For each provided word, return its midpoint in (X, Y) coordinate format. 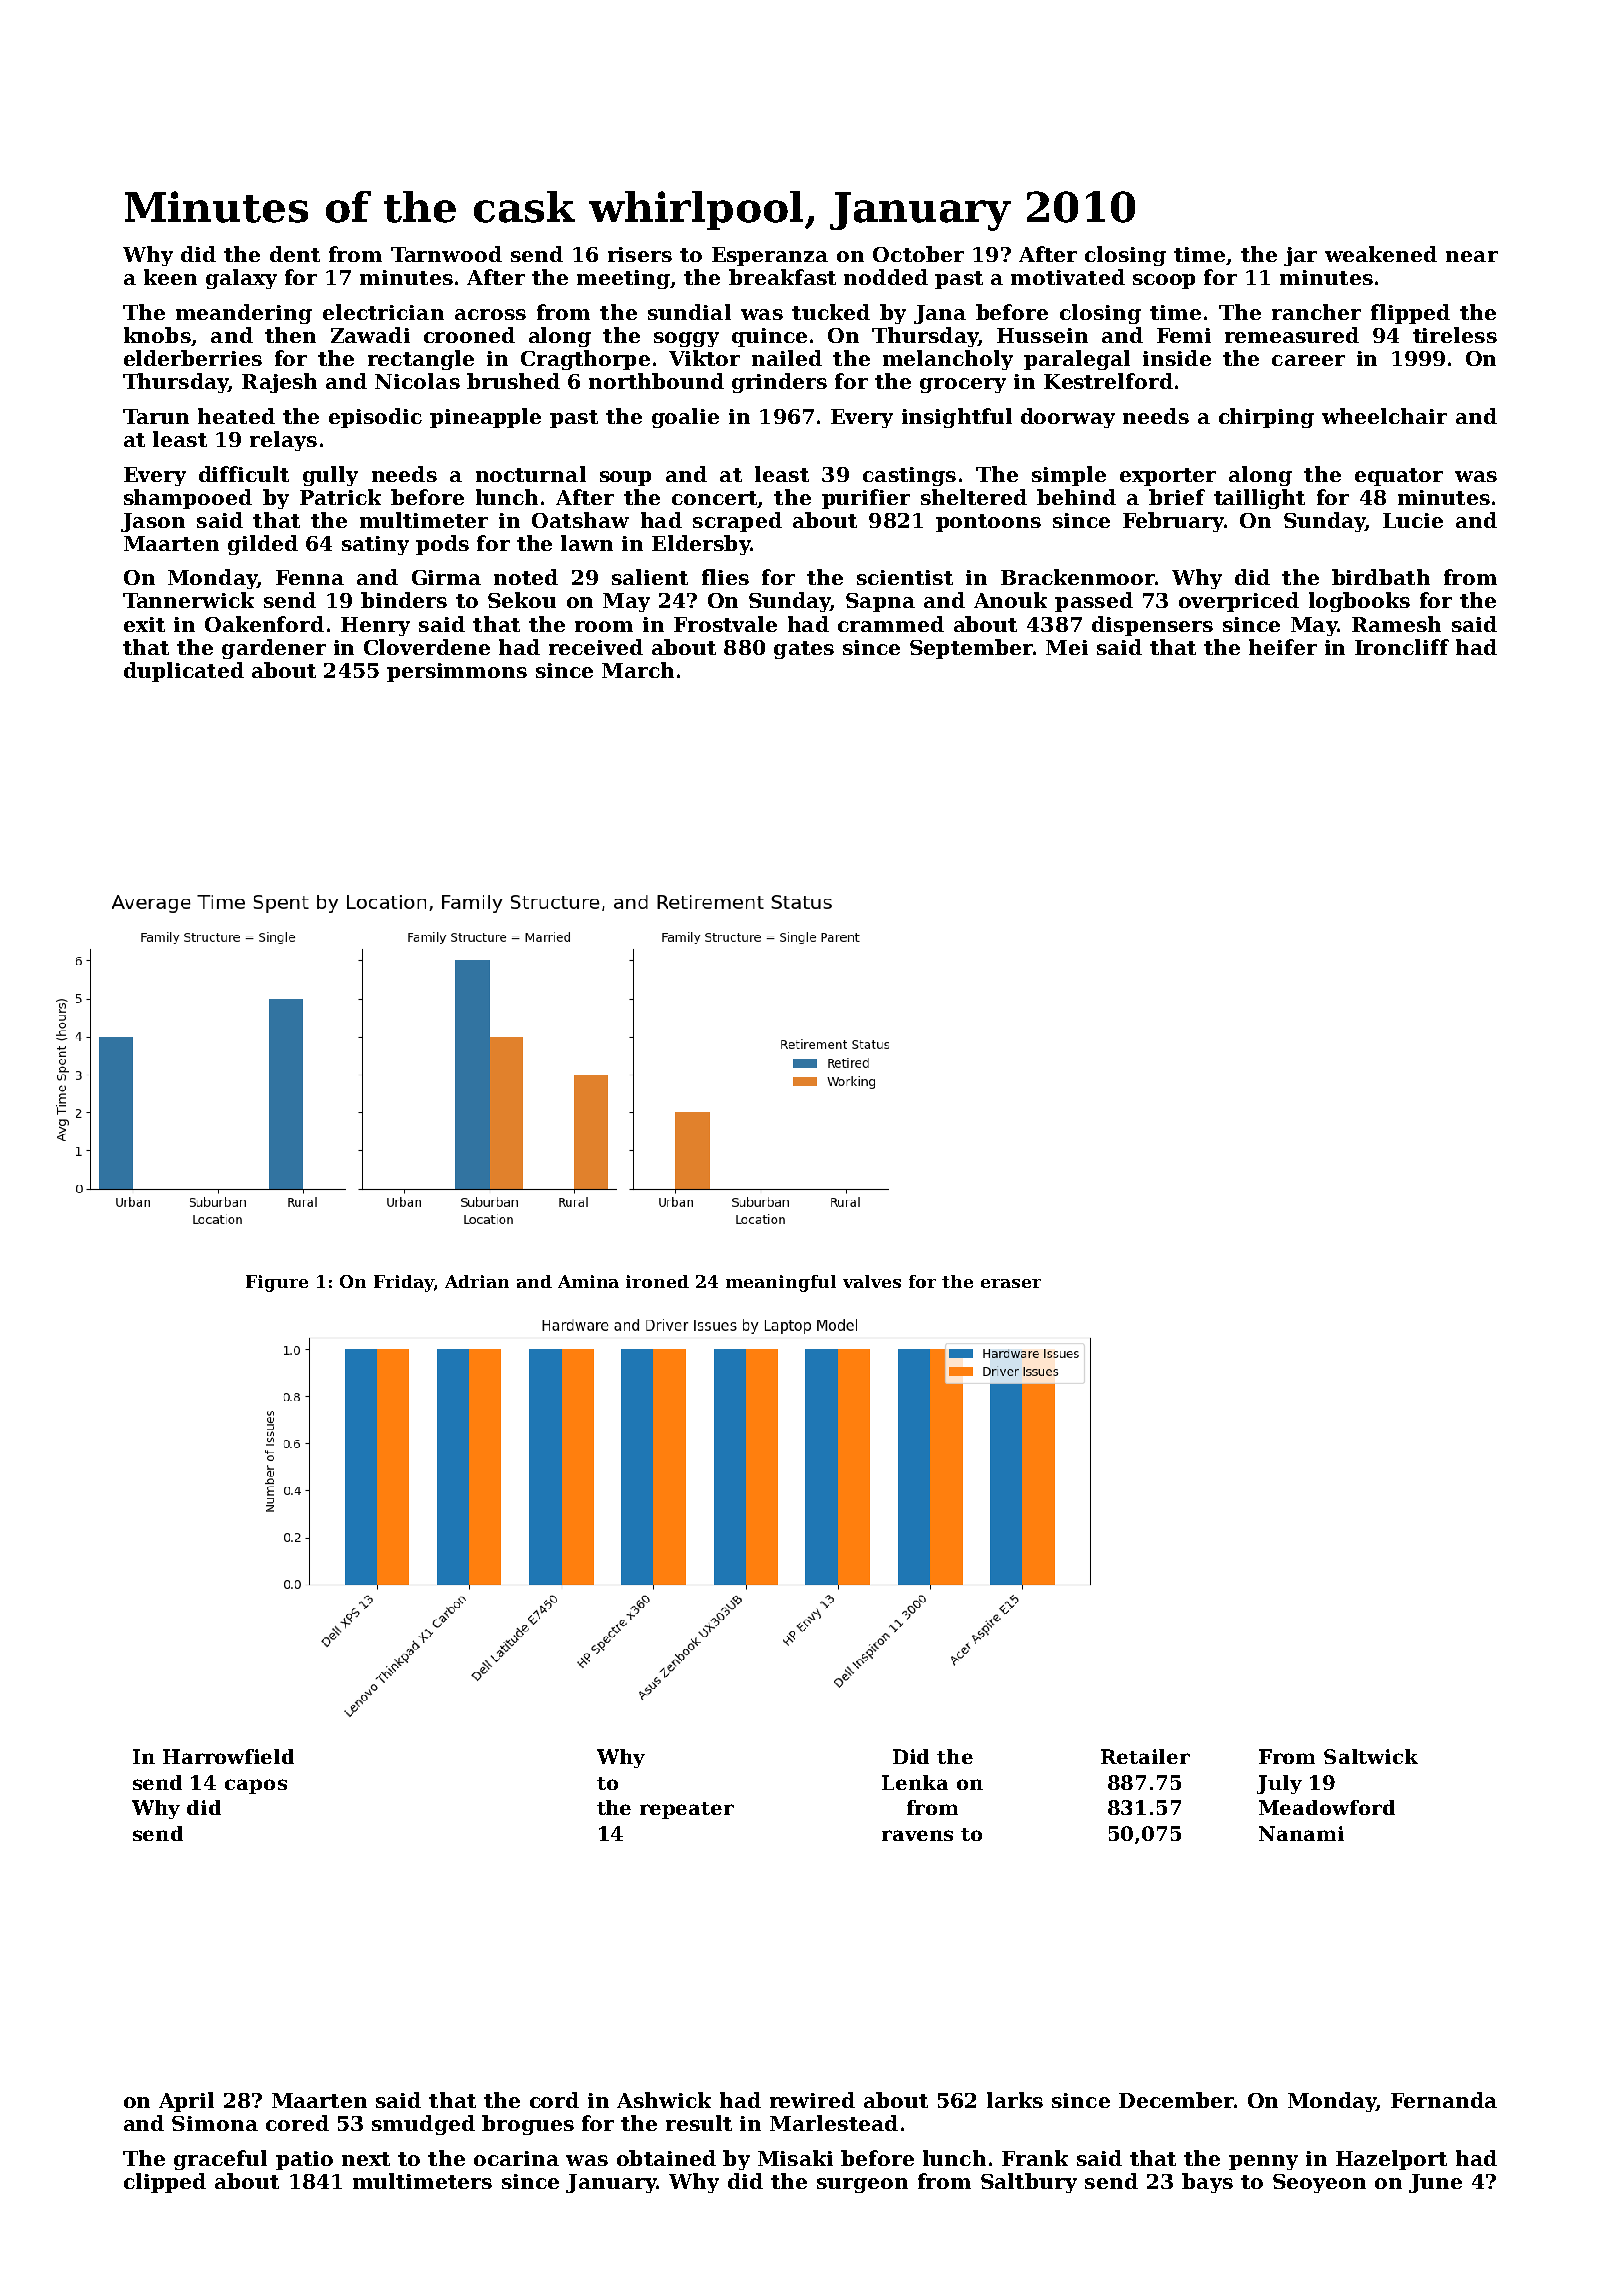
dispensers (1152, 626)
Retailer (1145, 1756)
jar (1300, 256)
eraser (1011, 1283)
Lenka (915, 1782)
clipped (165, 2183)
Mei (1067, 647)
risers (640, 254)
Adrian (477, 1281)
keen (170, 277)
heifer (1283, 647)
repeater (687, 1810)
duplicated (184, 672)
